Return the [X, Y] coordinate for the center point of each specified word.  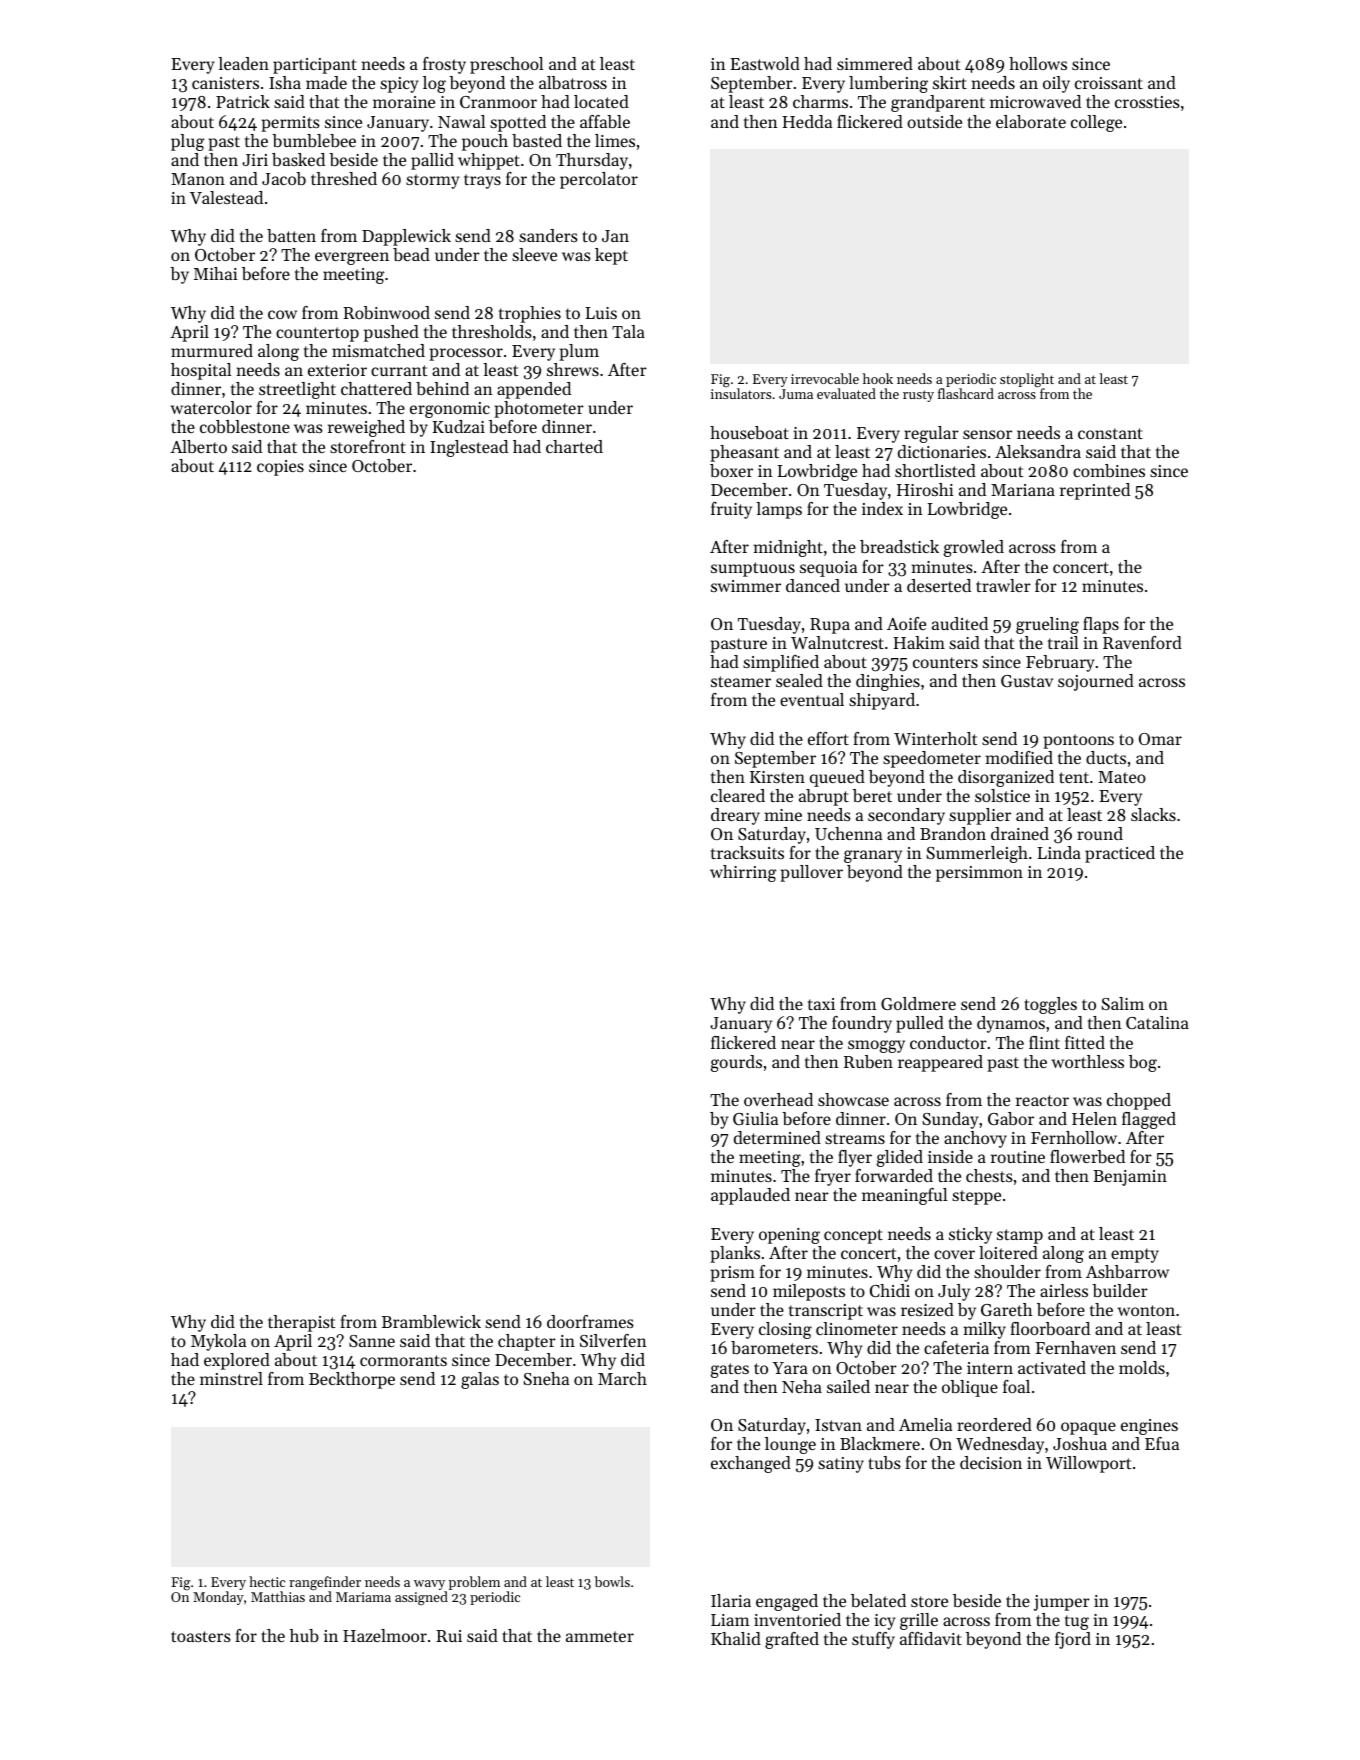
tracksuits [747, 852]
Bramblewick [431, 1321]
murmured [212, 350]
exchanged [751, 1464]
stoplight [1027, 380]
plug [188, 142]
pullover [811, 873]
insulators [741, 393]
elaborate [1031, 121]
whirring [743, 873]
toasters [201, 1636]
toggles [1050, 1005]
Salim [1122, 1003]
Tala [628, 331]
